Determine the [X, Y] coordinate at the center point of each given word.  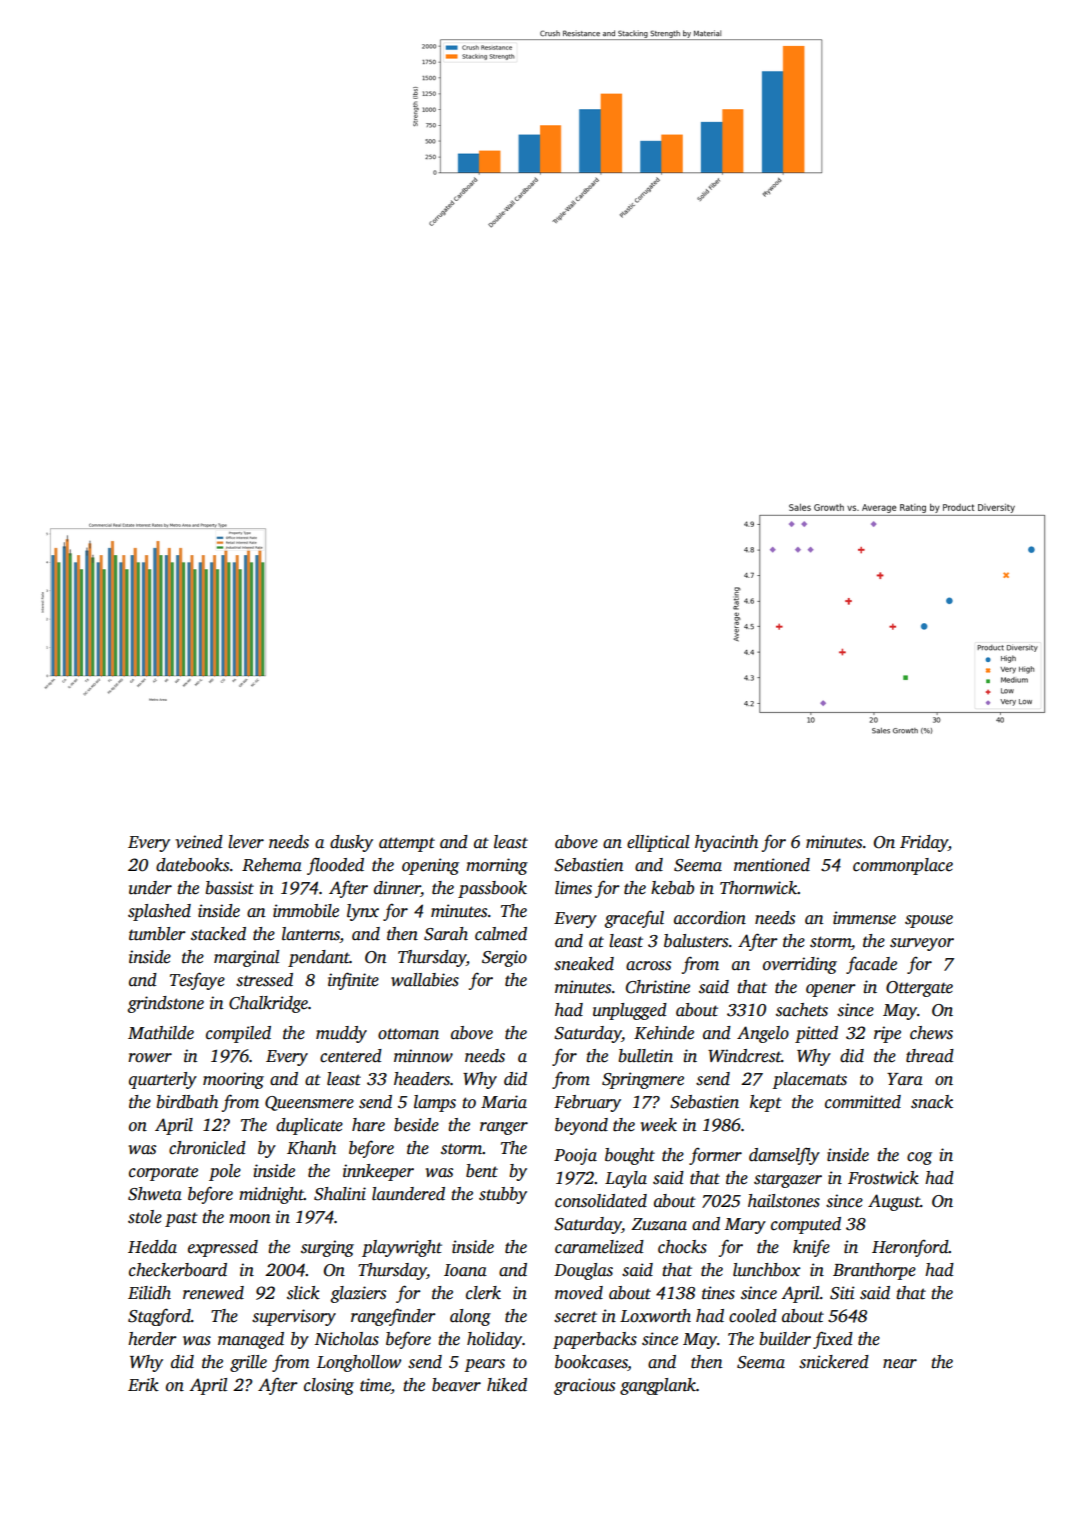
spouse [929, 921]
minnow [423, 1056]
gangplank [658, 1386]
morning [497, 866]
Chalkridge [268, 1004]
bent [482, 1171]
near [900, 1364]
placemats [809, 1080]
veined [199, 842]
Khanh [311, 1148]
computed [806, 1225]
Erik [143, 1385]
